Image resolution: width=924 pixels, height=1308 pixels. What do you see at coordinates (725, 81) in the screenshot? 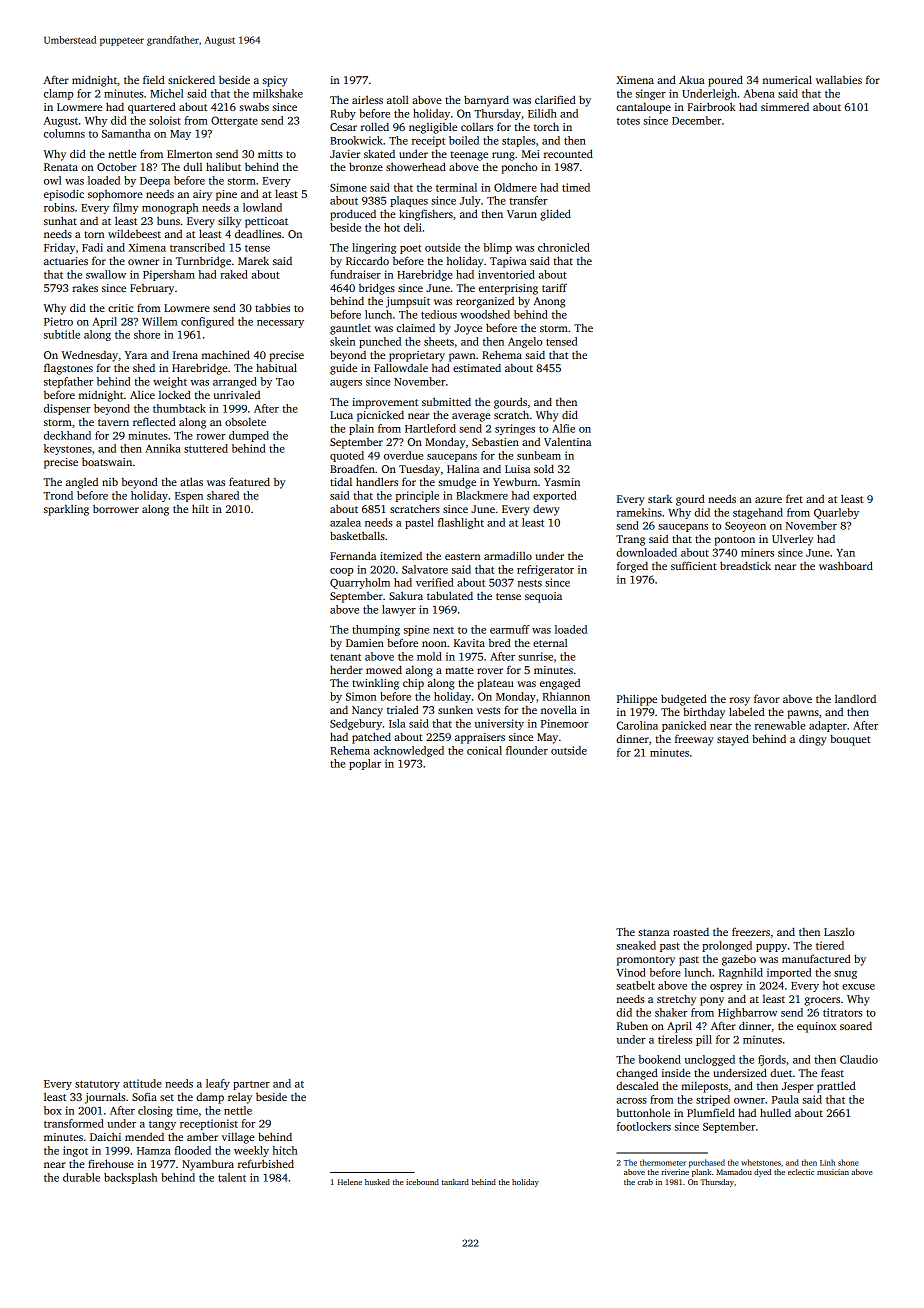
I see `poured` at bounding box center [725, 81].
